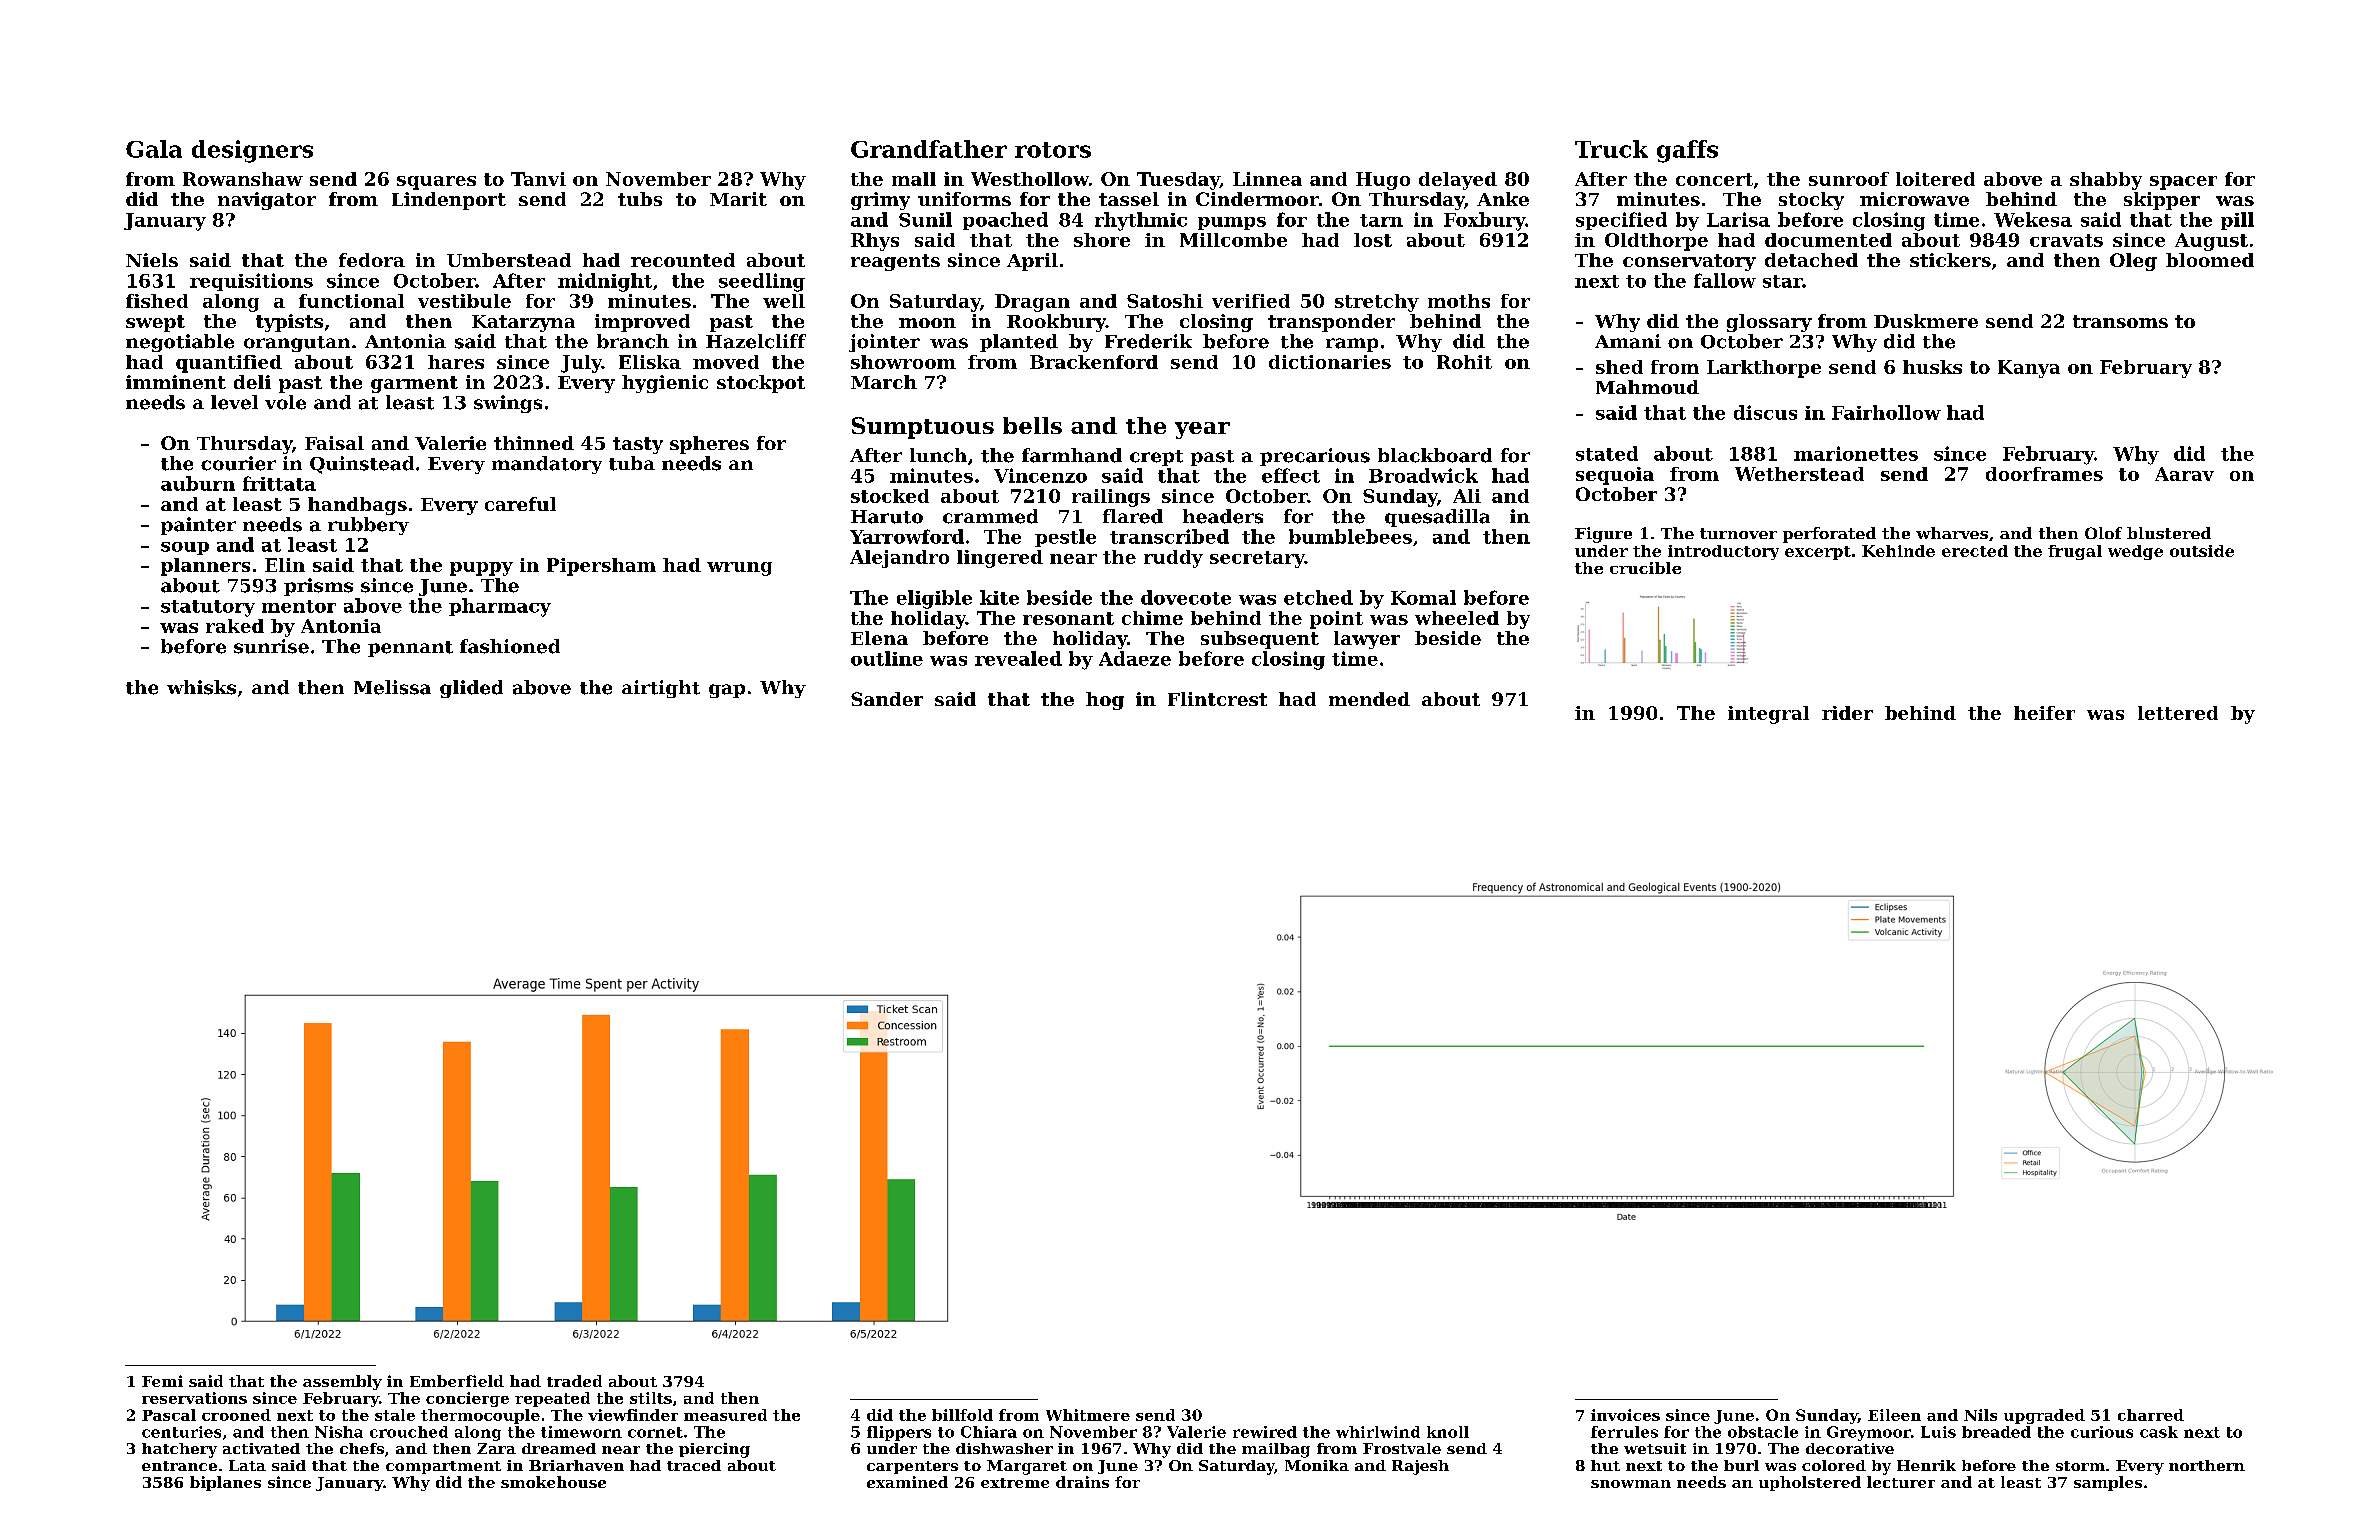 The height and width of the screenshot is (1540, 2380). Describe the element at coordinates (880, 201) in the screenshot. I see `grimy` at that location.
